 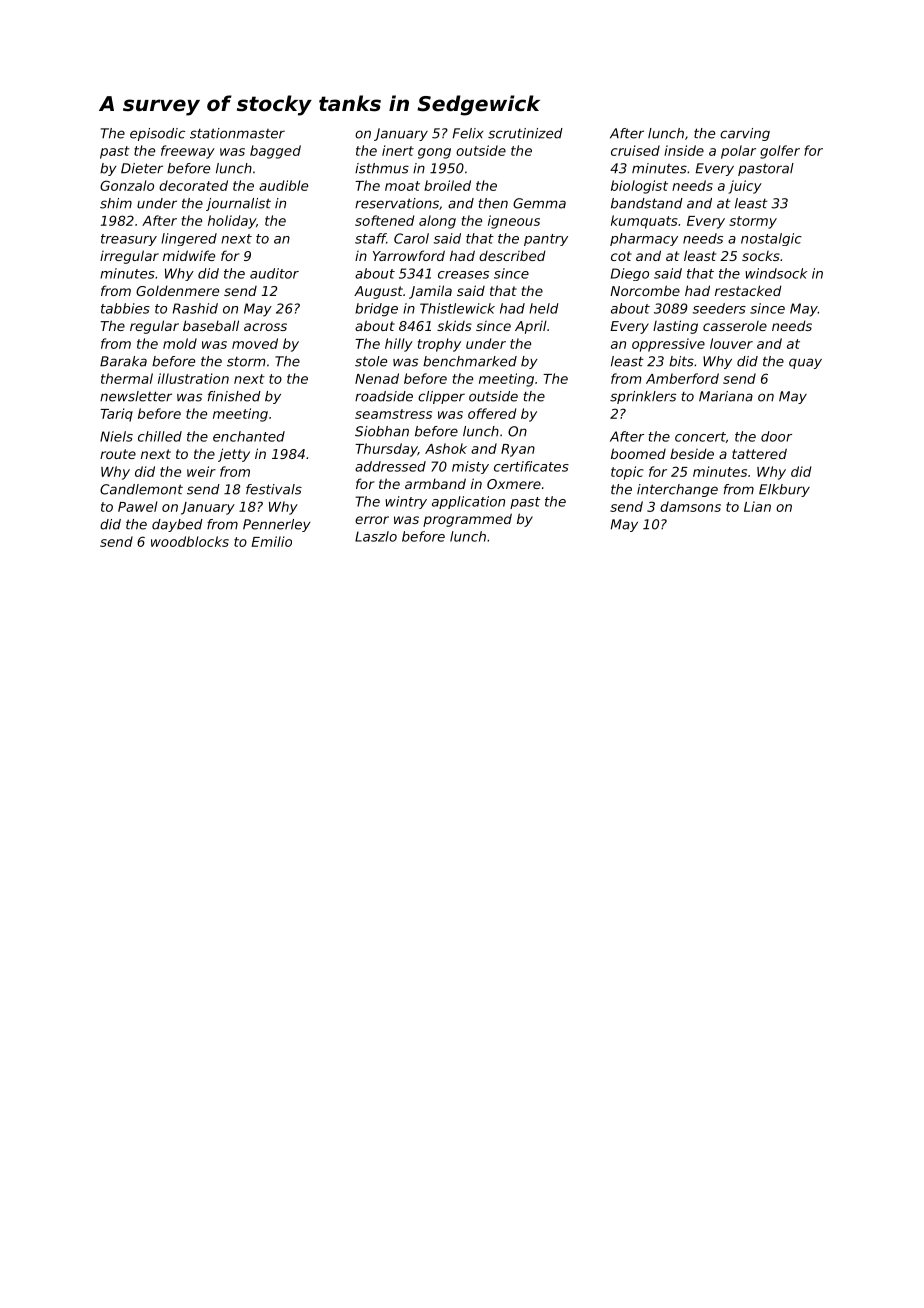 I want to click on Gemma, so click(x=539, y=203).
